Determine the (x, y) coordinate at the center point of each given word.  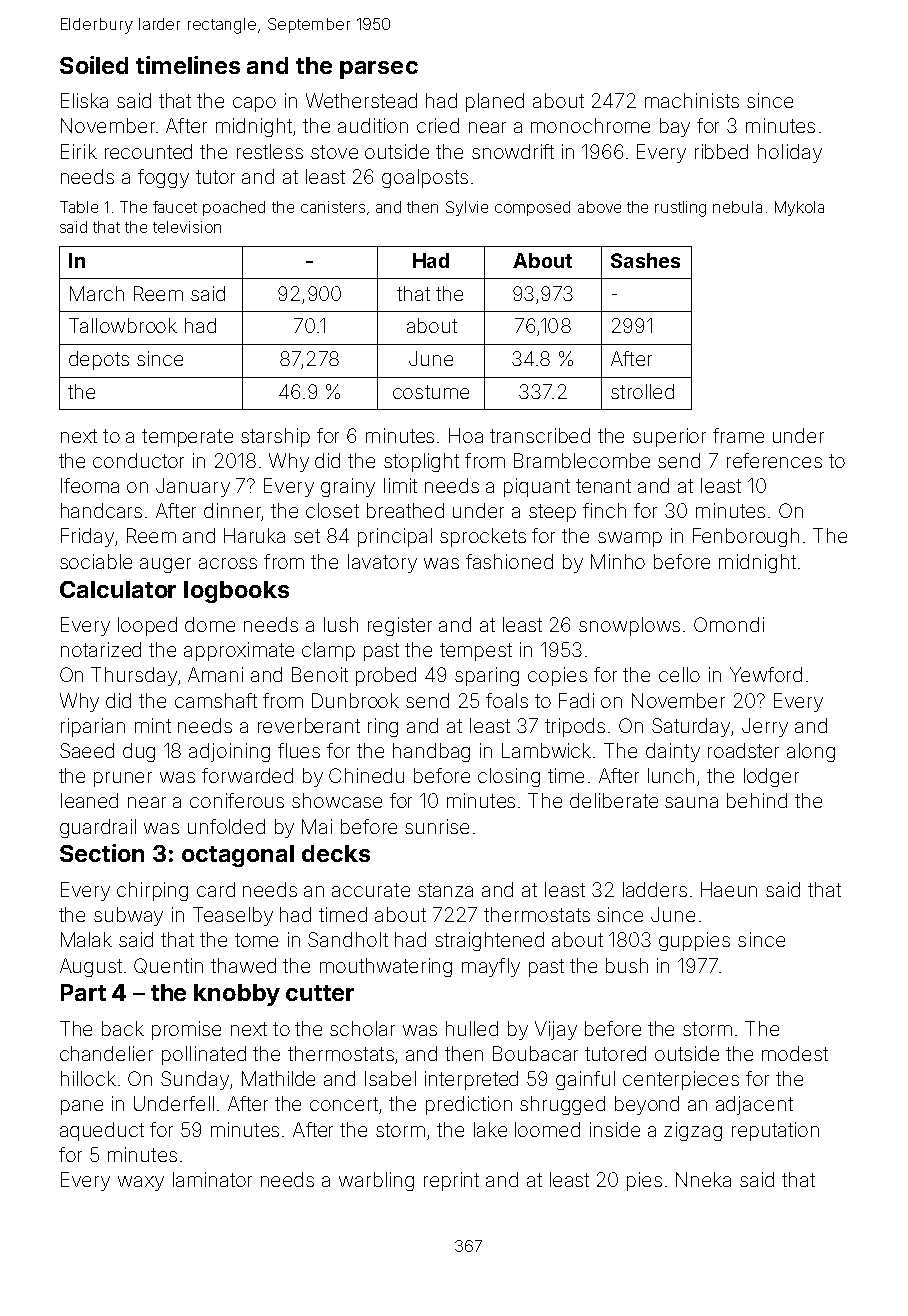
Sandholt (348, 939)
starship (275, 437)
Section (102, 853)
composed (532, 208)
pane (82, 1107)
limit (400, 485)
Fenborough (746, 537)
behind (757, 800)
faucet (175, 207)
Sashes (645, 260)
